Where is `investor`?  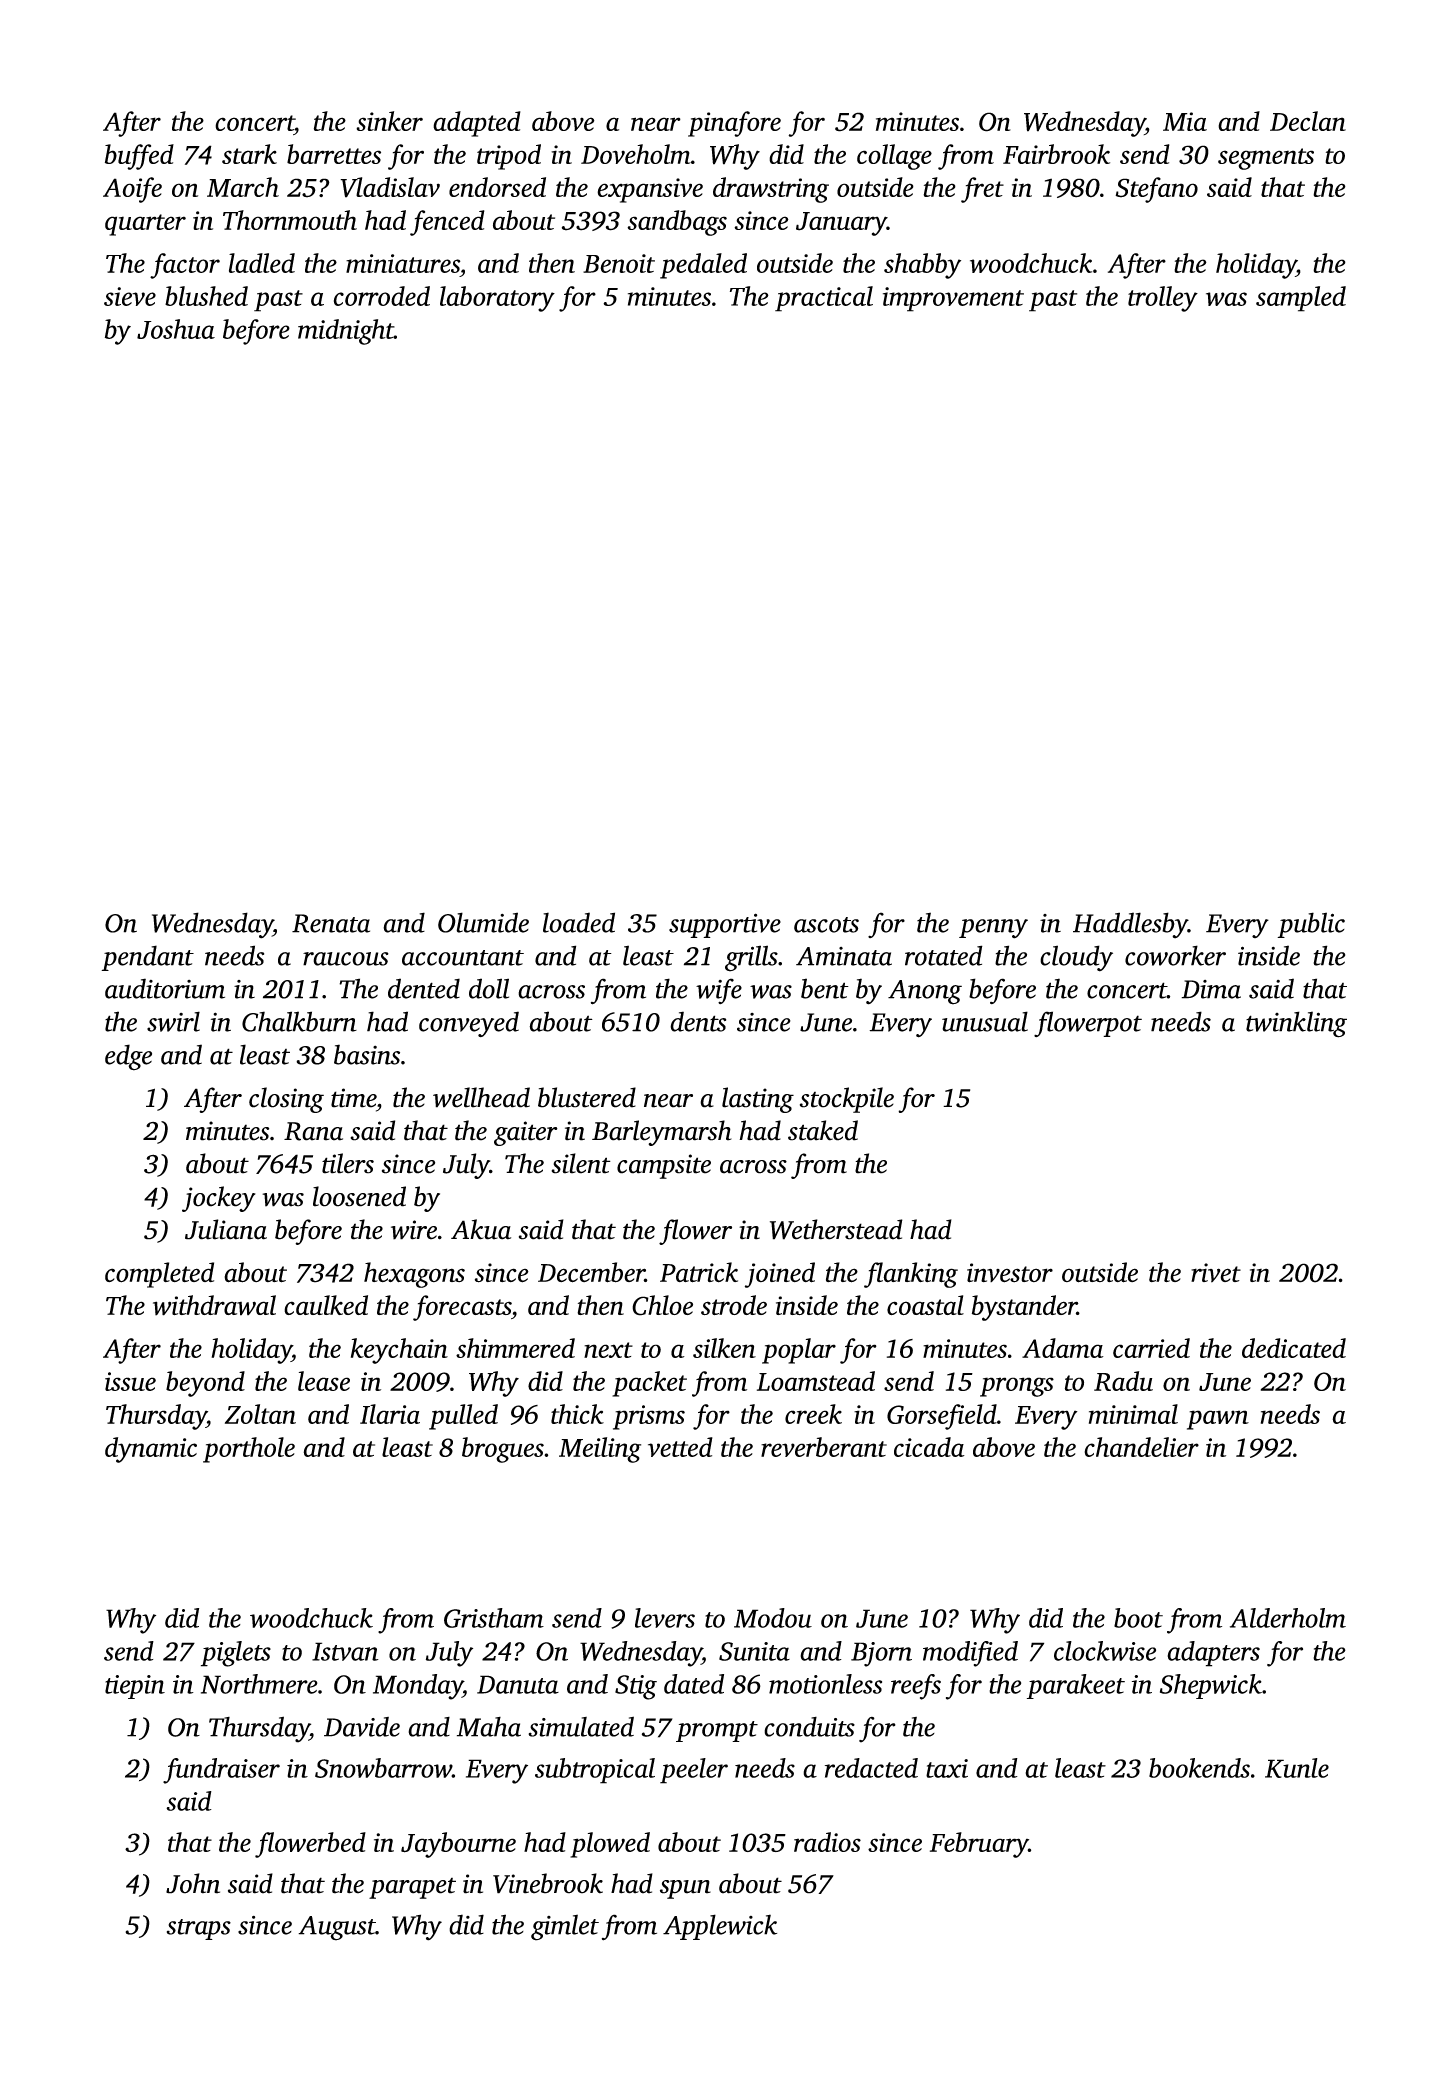
investor is located at coordinates (1010, 1273).
